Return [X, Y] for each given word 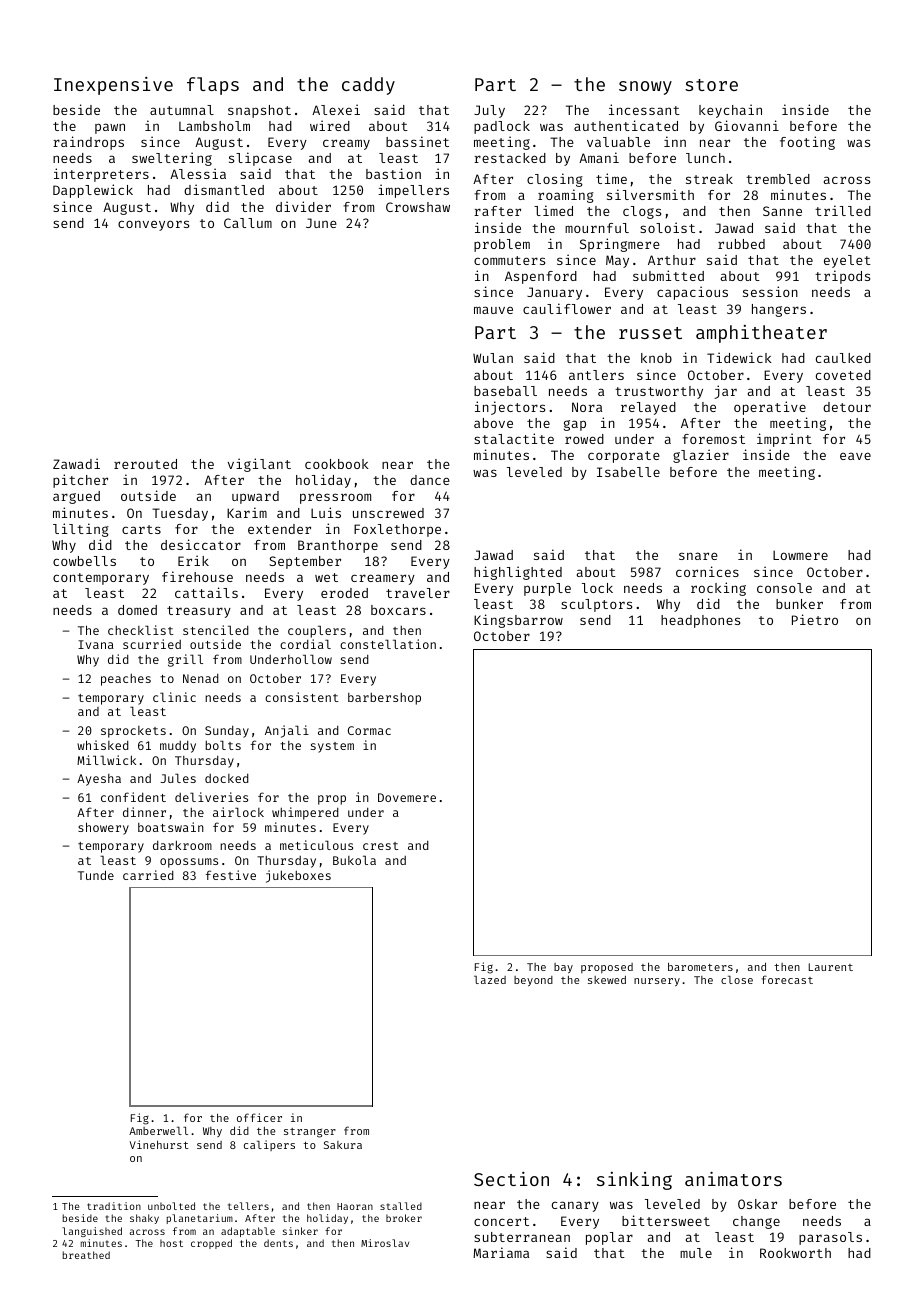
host [171, 1243]
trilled [843, 210]
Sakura [343, 1145]
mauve [493, 310]
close [737, 980]
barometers [700, 966]
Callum [248, 223]
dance [430, 480]
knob [656, 358]
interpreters [101, 175]
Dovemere [407, 797]
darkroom [182, 845]
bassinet [417, 141]
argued [76, 497]
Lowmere [800, 555]
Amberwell [158, 1131]
